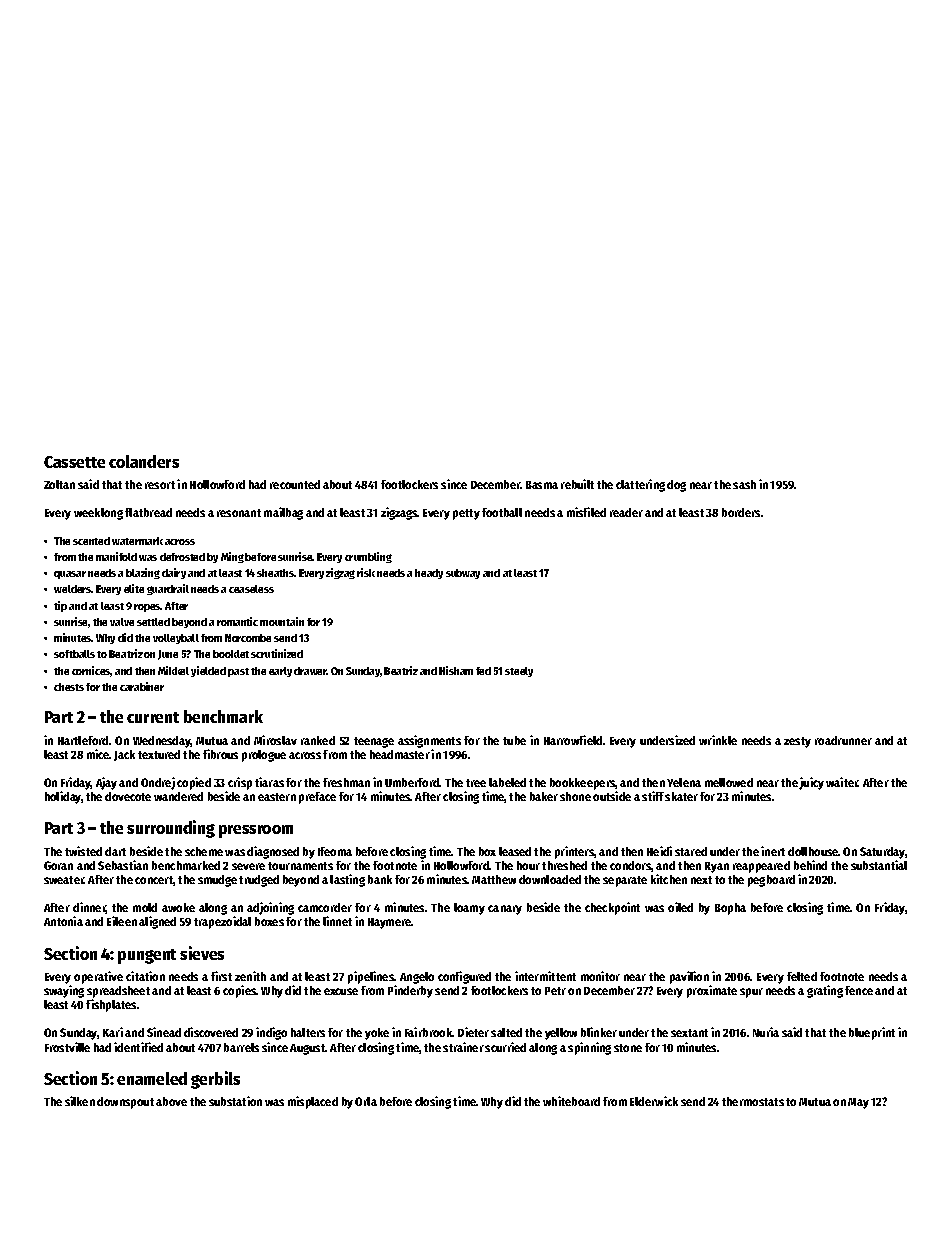 The height and width of the page is (1233, 952). I want to click on inert, so click(773, 851).
